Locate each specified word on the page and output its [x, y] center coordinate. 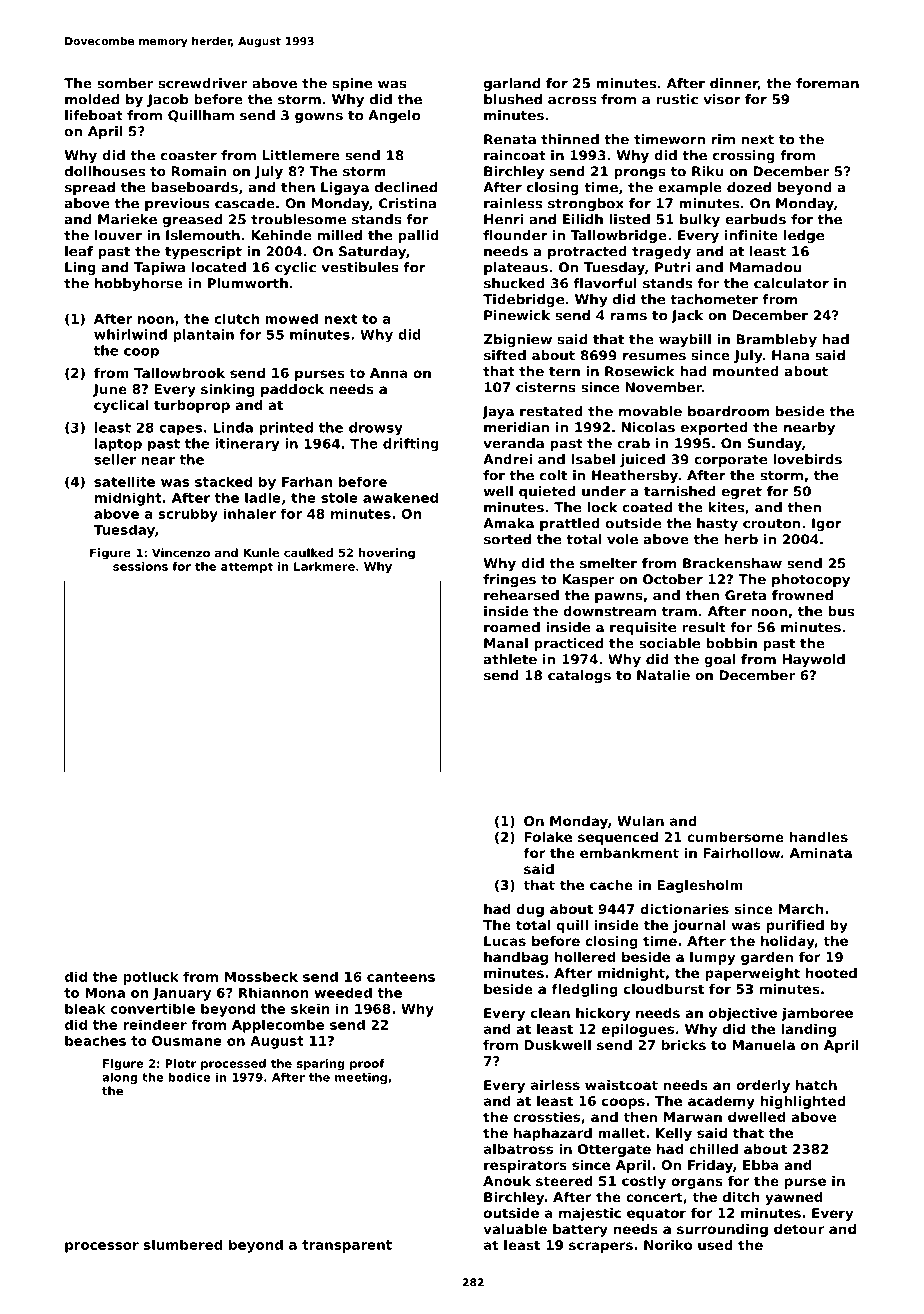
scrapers [601, 1247]
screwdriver [203, 83]
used [715, 1245]
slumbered [183, 1244]
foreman [827, 83]
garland [512, 84]
